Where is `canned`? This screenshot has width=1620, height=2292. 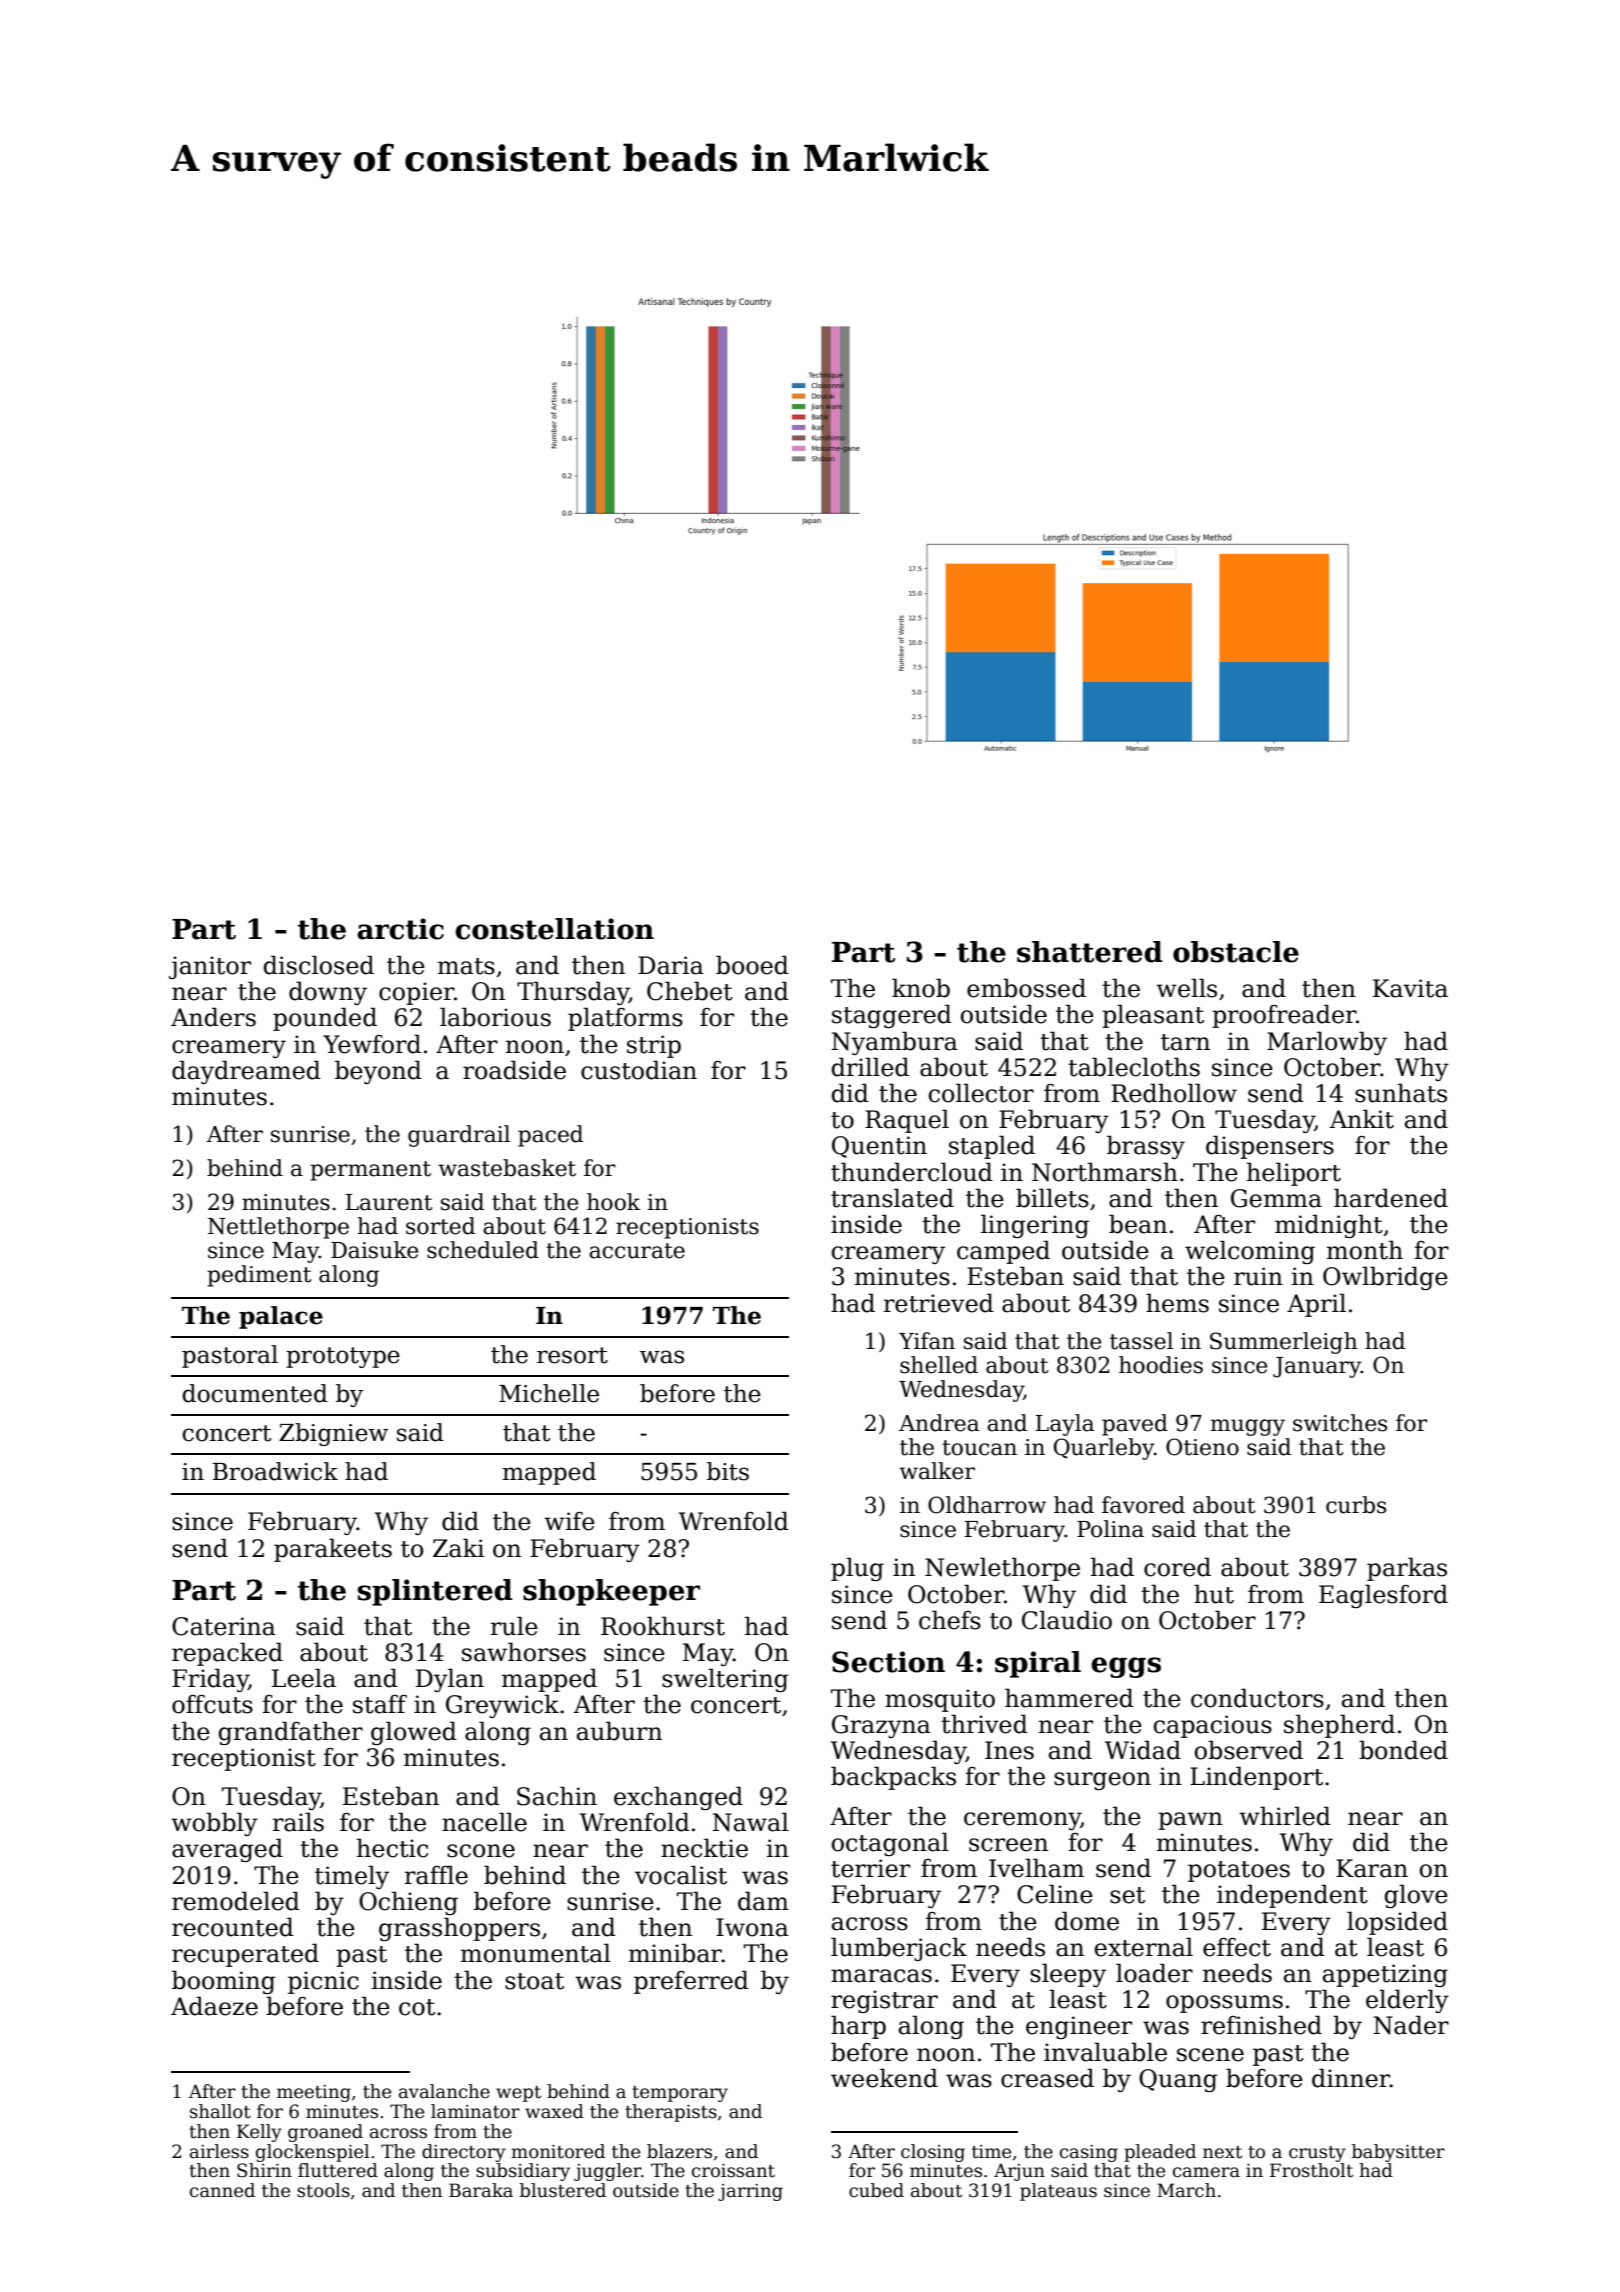
canned is located at coordinates (222, 2190).
